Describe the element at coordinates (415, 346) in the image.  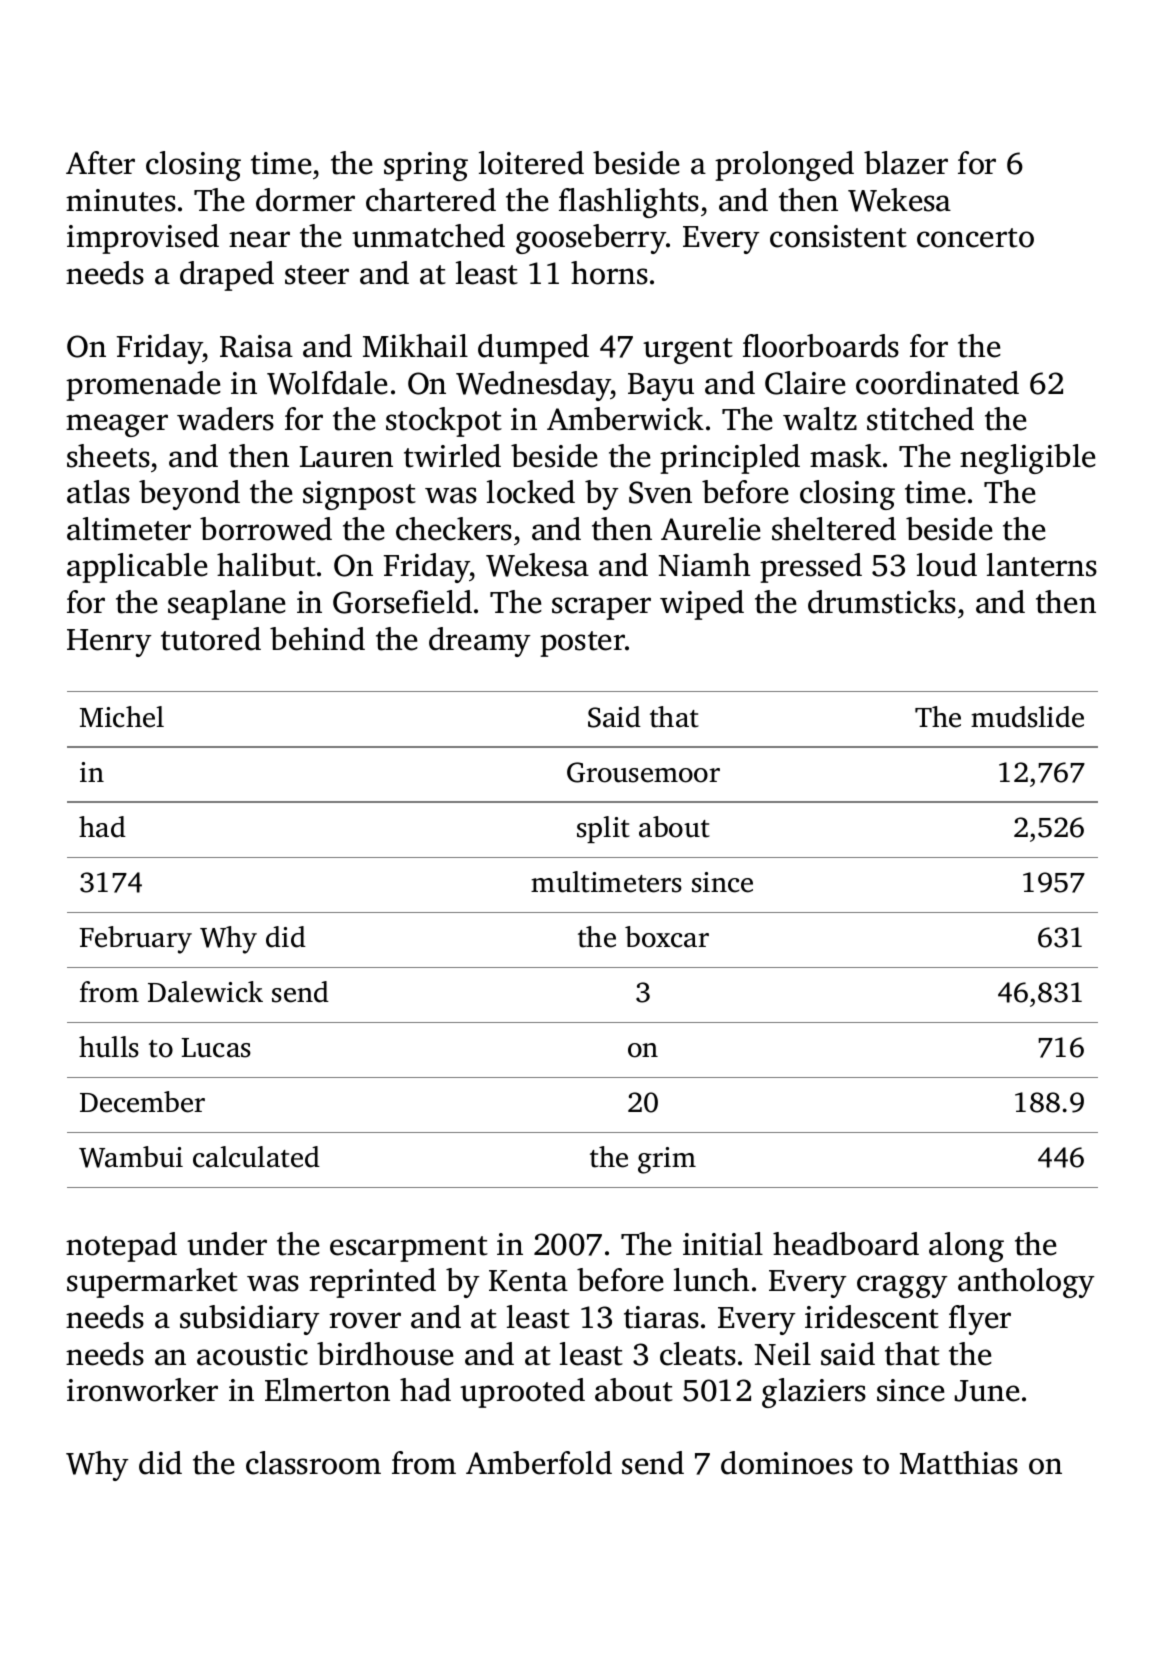
I see `Mikhail` at that location.
